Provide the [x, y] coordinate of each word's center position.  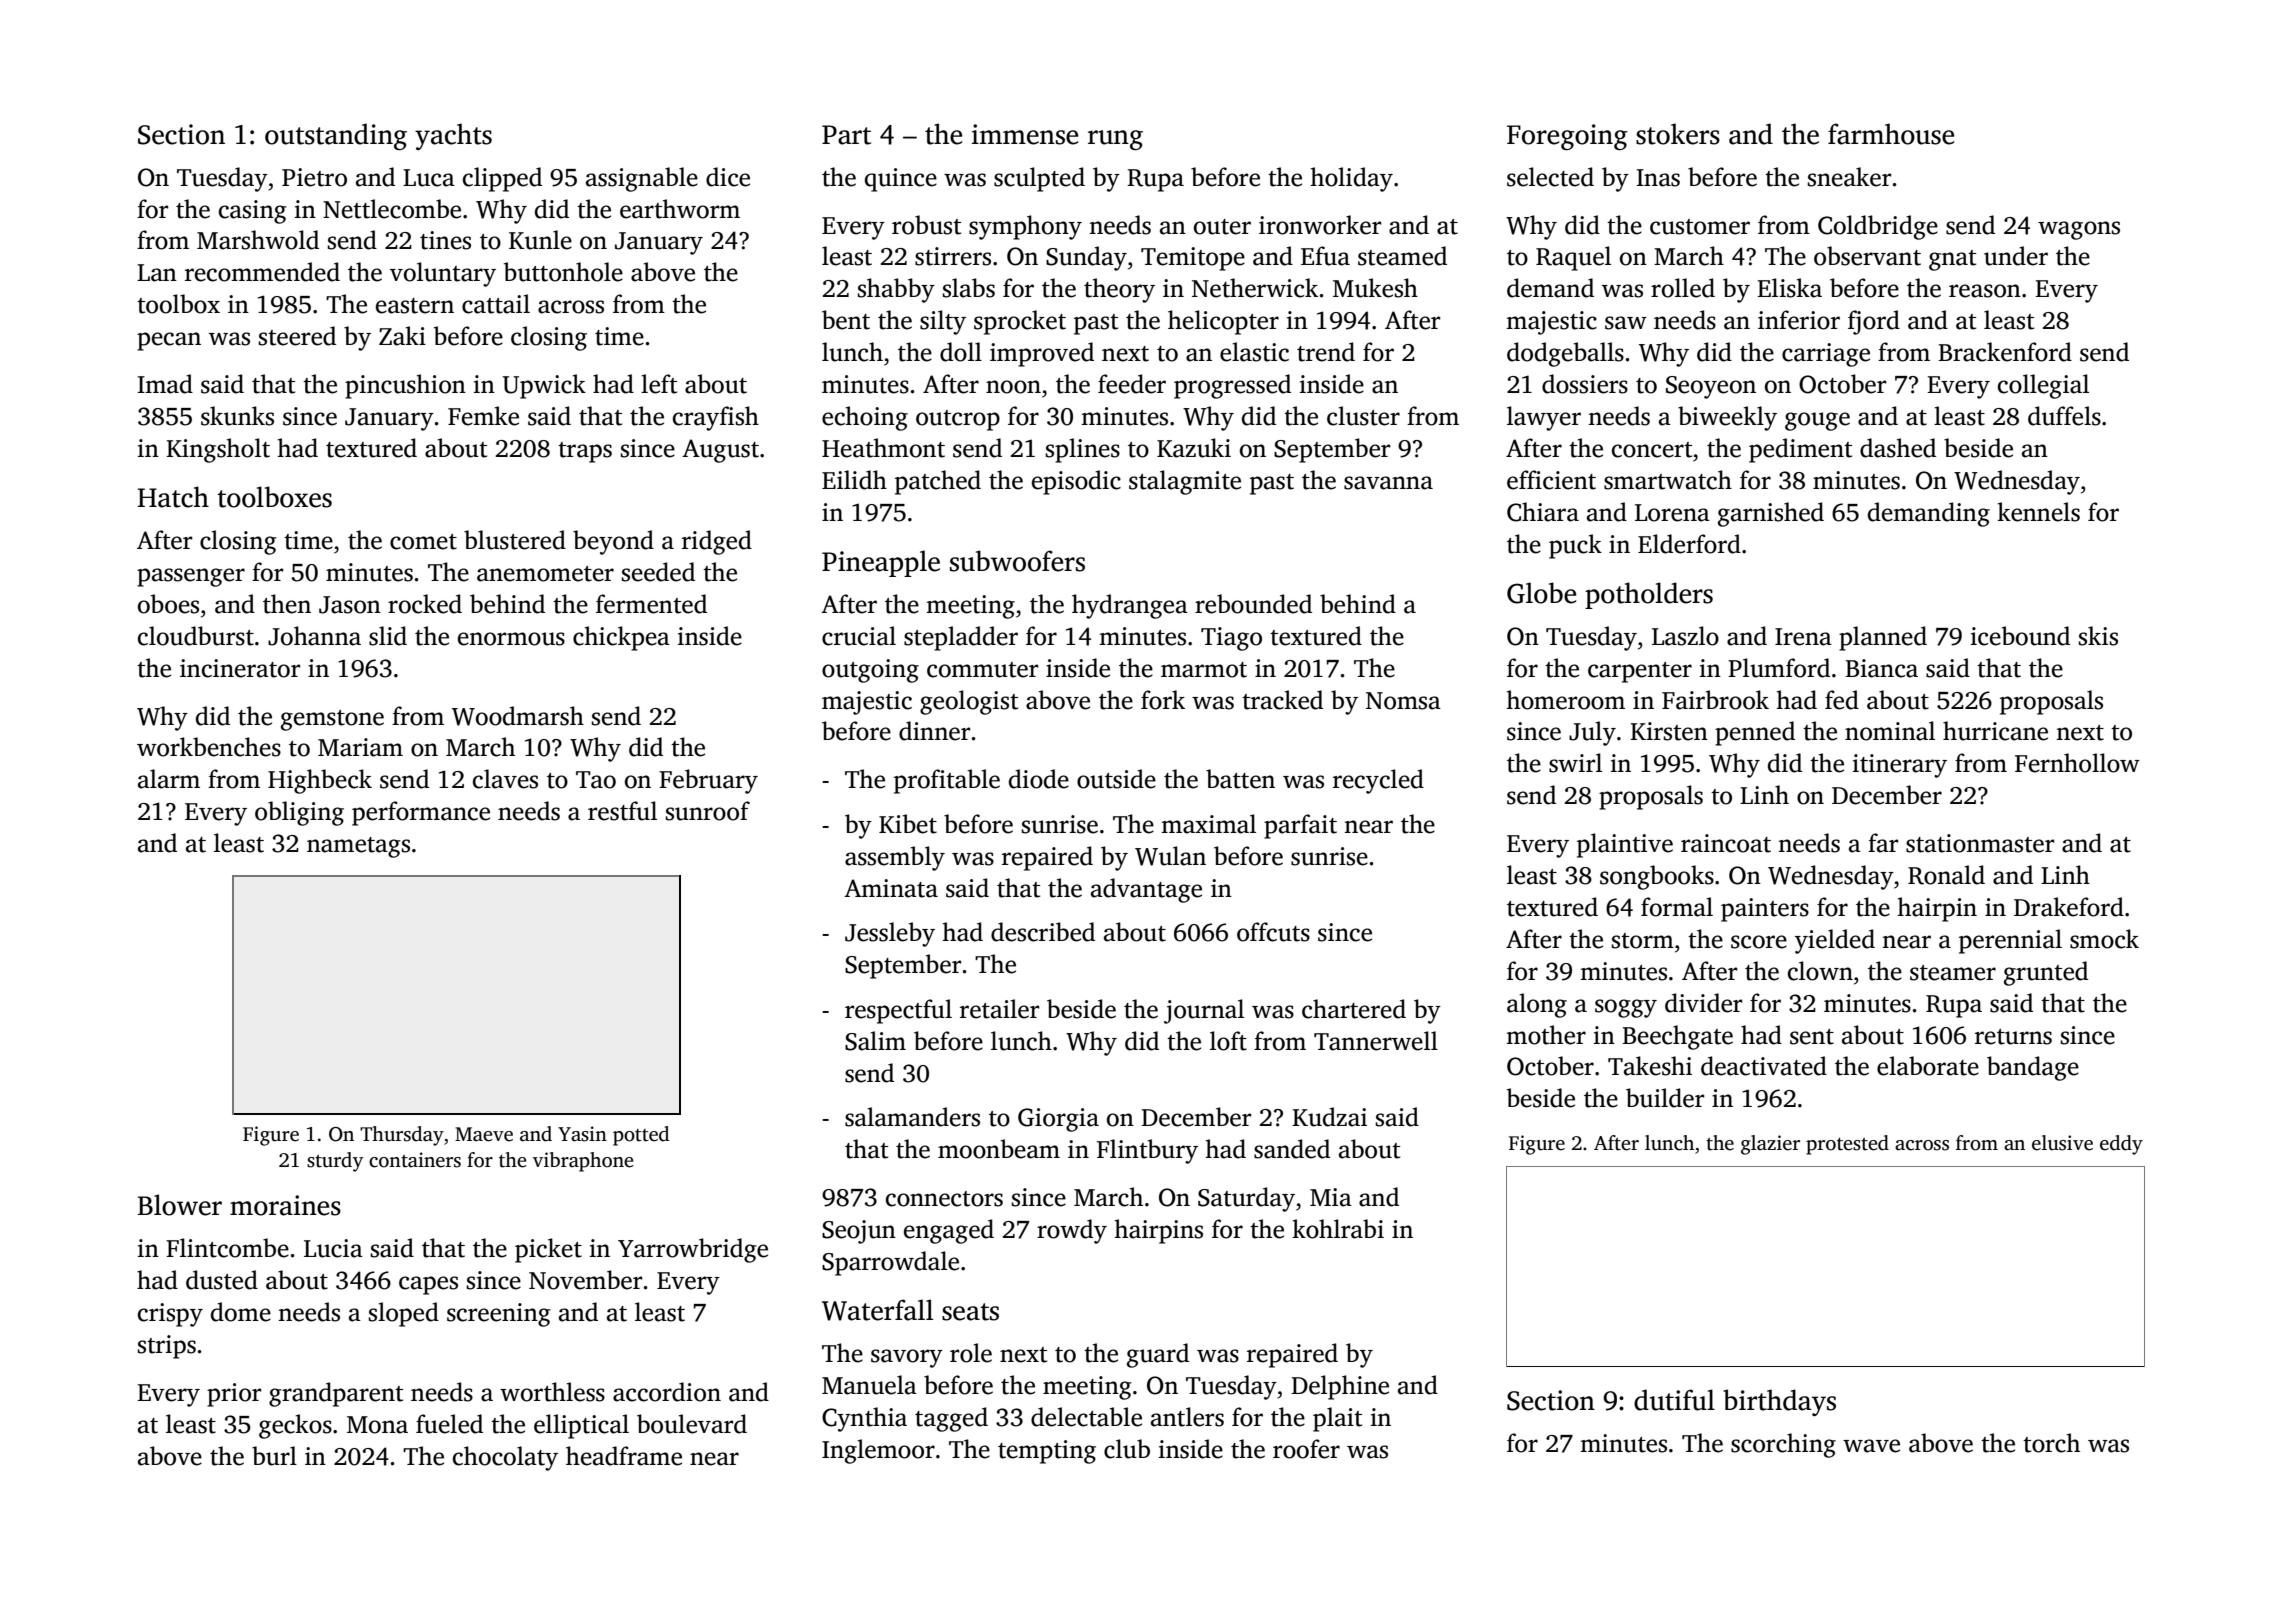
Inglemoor [878, 1451]
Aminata [891, 888]
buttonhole [563, 272]
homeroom [1566, 700]
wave [1871, 1446]
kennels [2038, 512]
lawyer [1544, 418]
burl [274, 1456]
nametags [358, 847]
